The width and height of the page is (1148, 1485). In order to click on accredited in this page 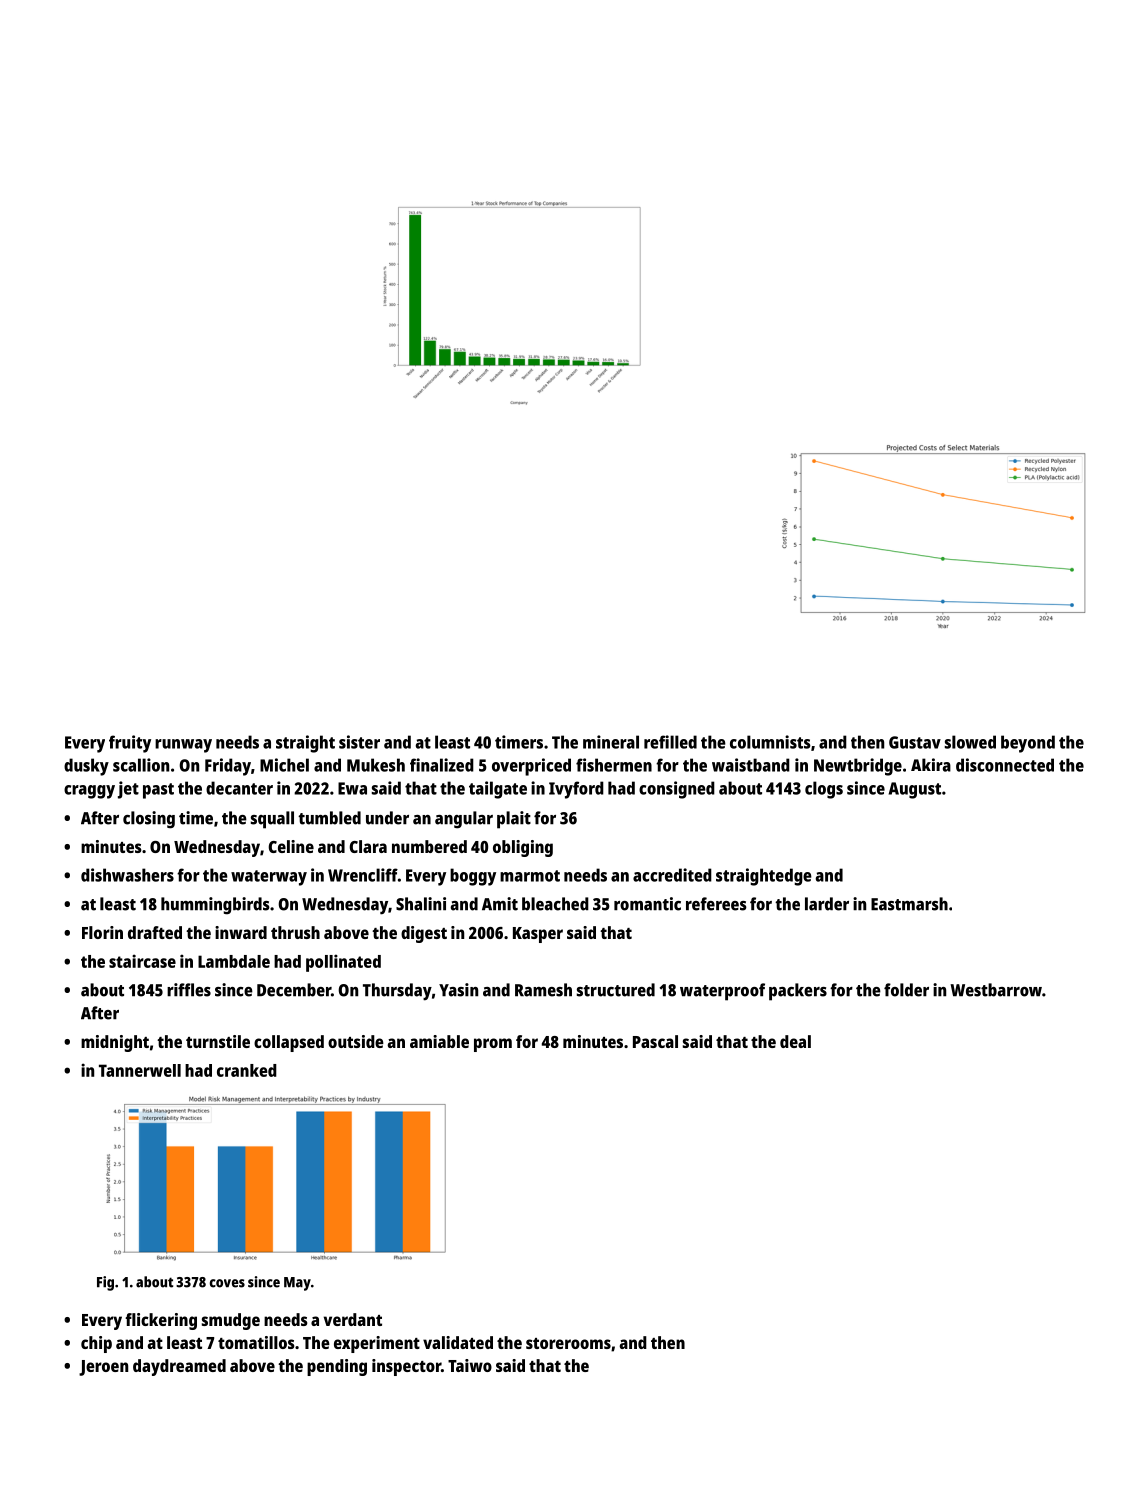, I will do `click(672, 875)`.
